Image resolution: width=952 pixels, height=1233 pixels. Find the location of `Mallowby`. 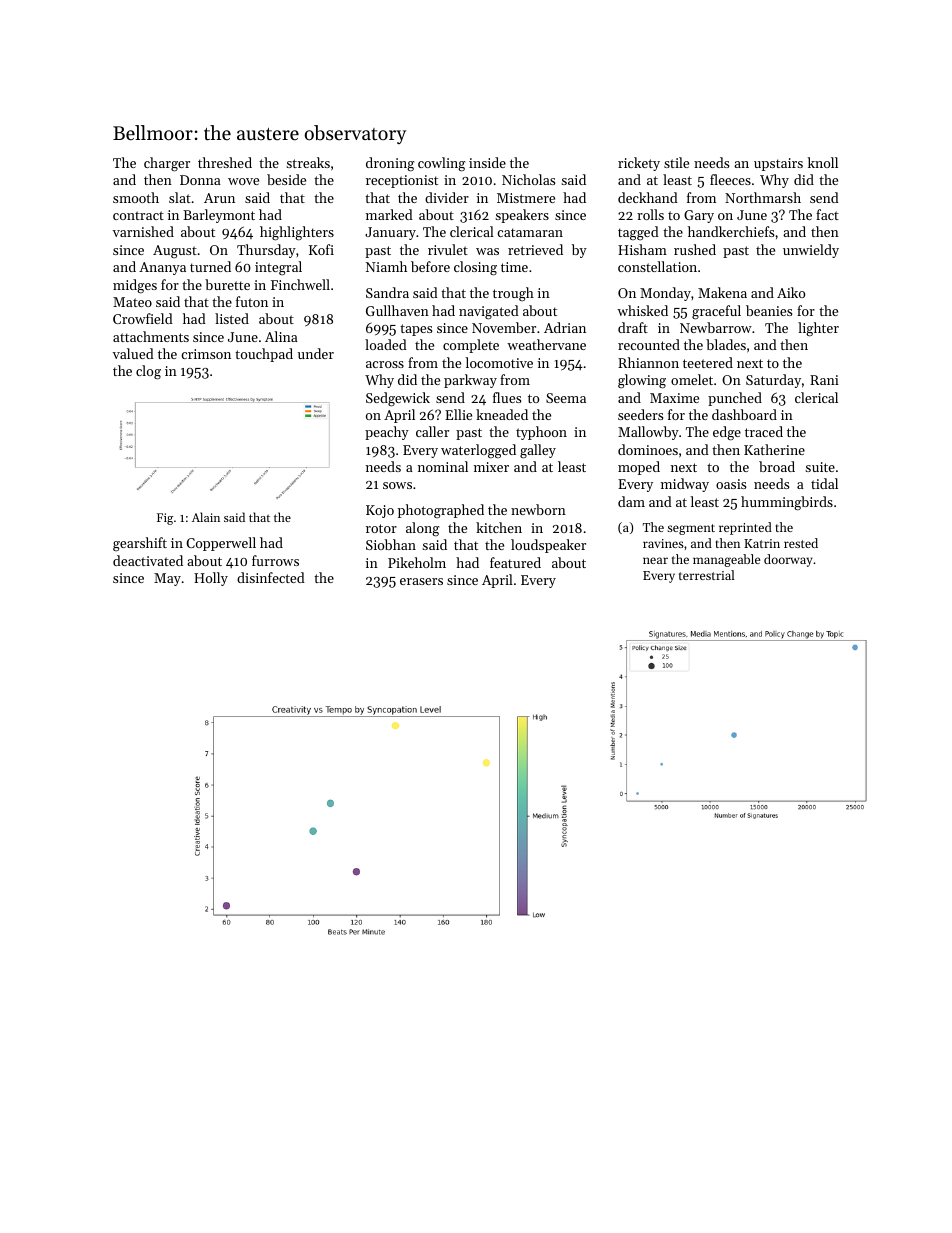

Mallowby is located at coordinates (648, 433).
